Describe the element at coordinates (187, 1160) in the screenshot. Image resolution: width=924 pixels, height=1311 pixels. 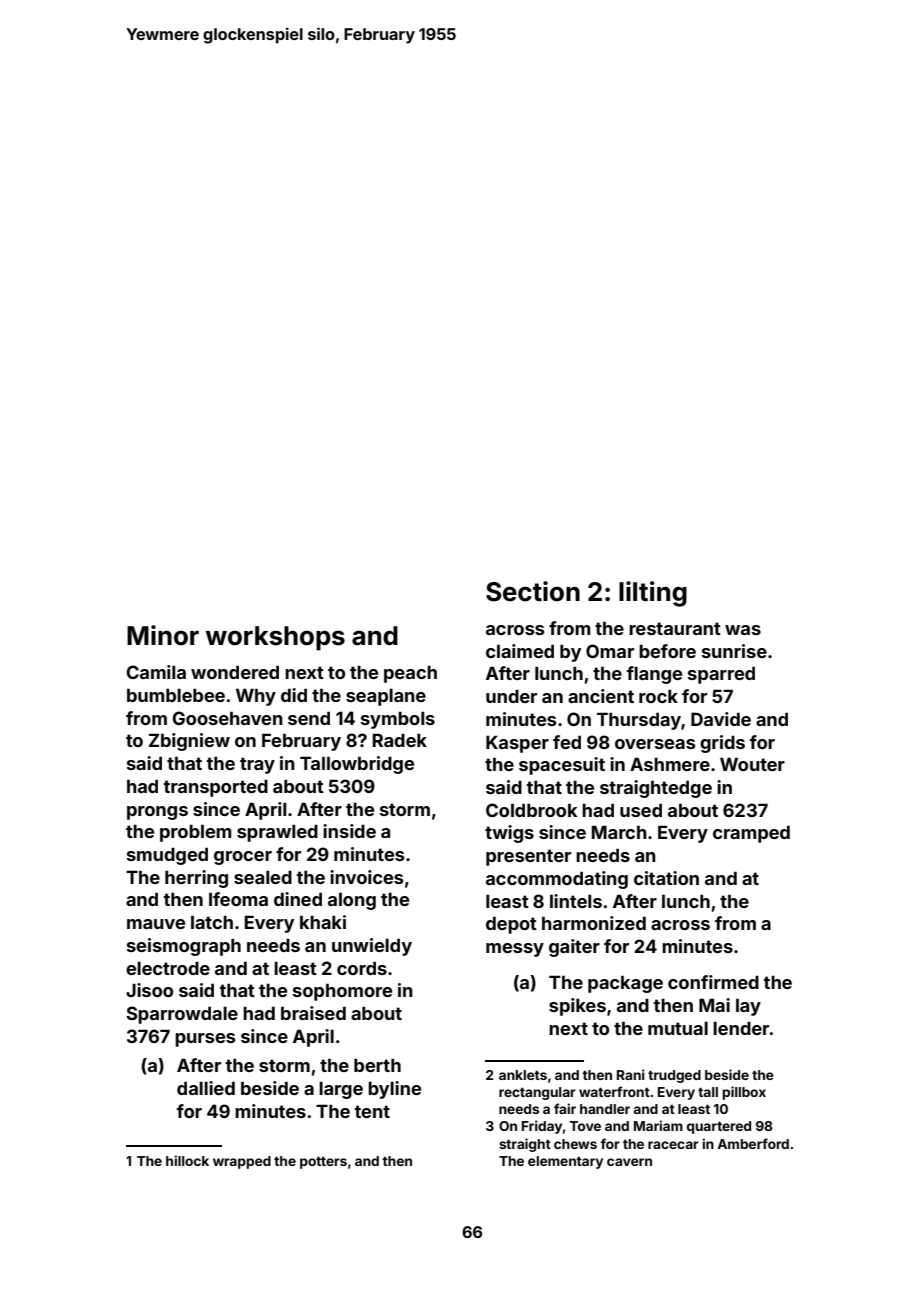
I see `hillock` at that location.
